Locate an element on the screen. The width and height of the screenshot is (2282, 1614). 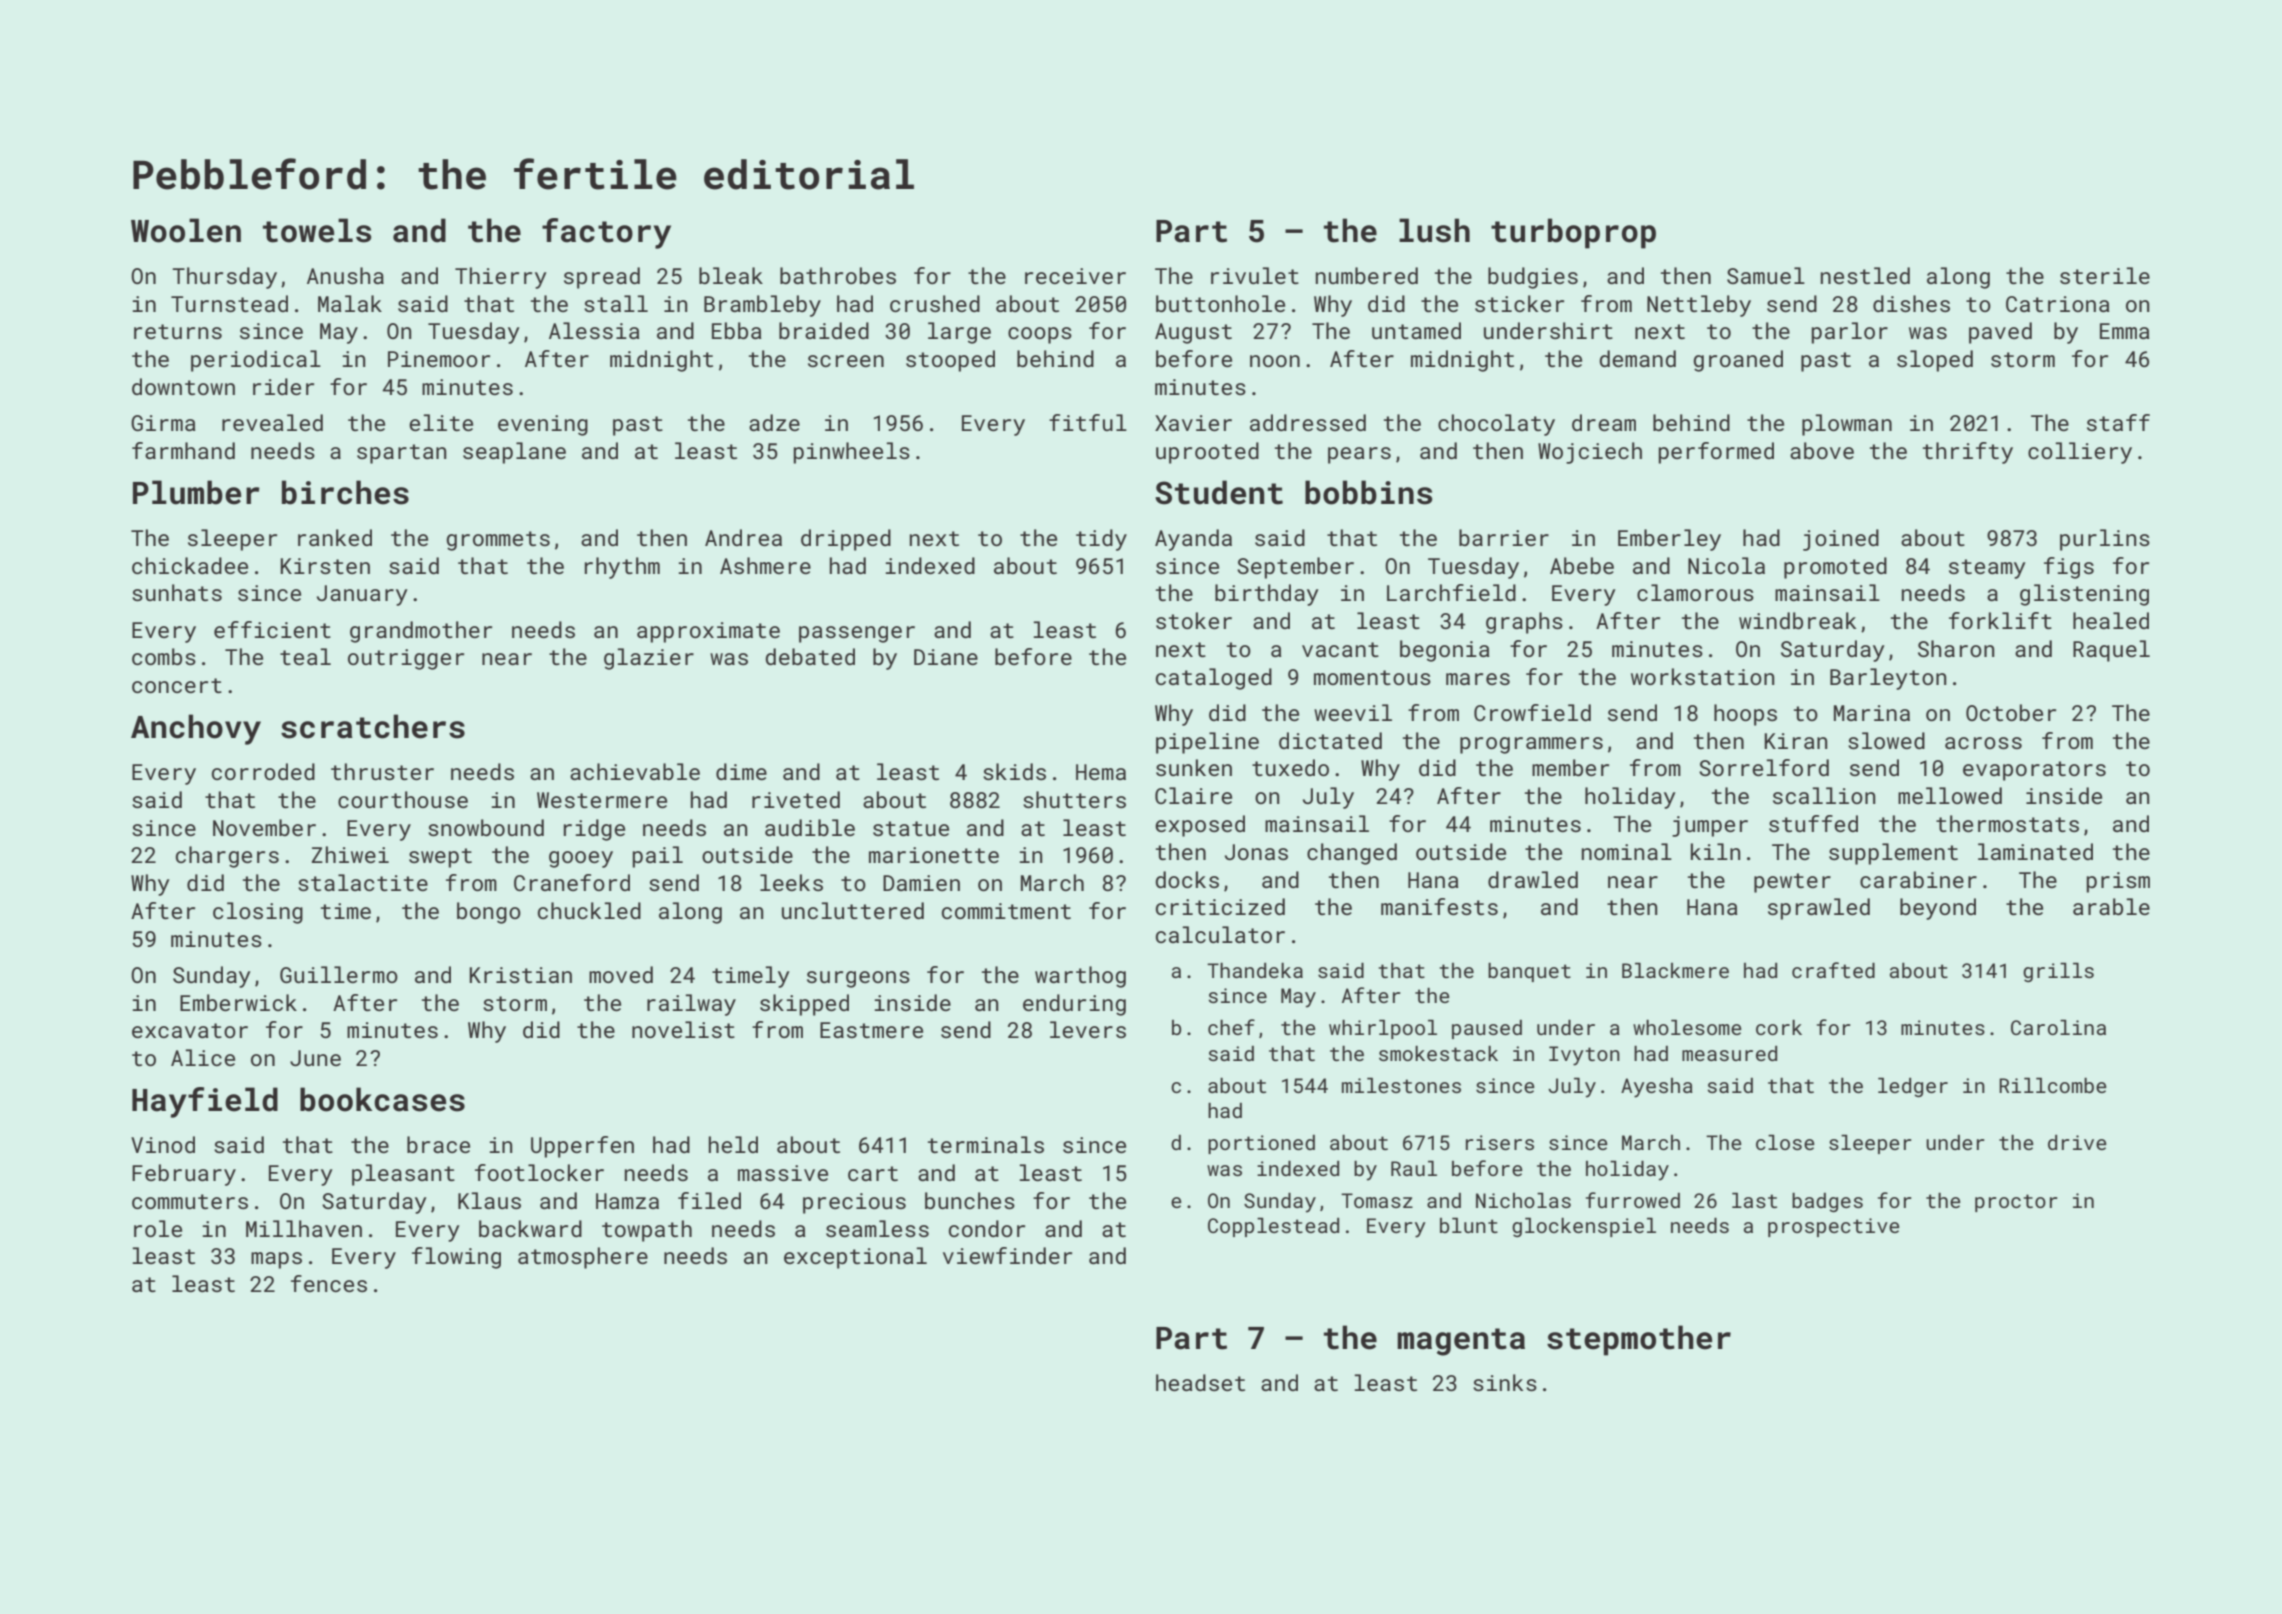
closing is located at coordinates (258, 913).
